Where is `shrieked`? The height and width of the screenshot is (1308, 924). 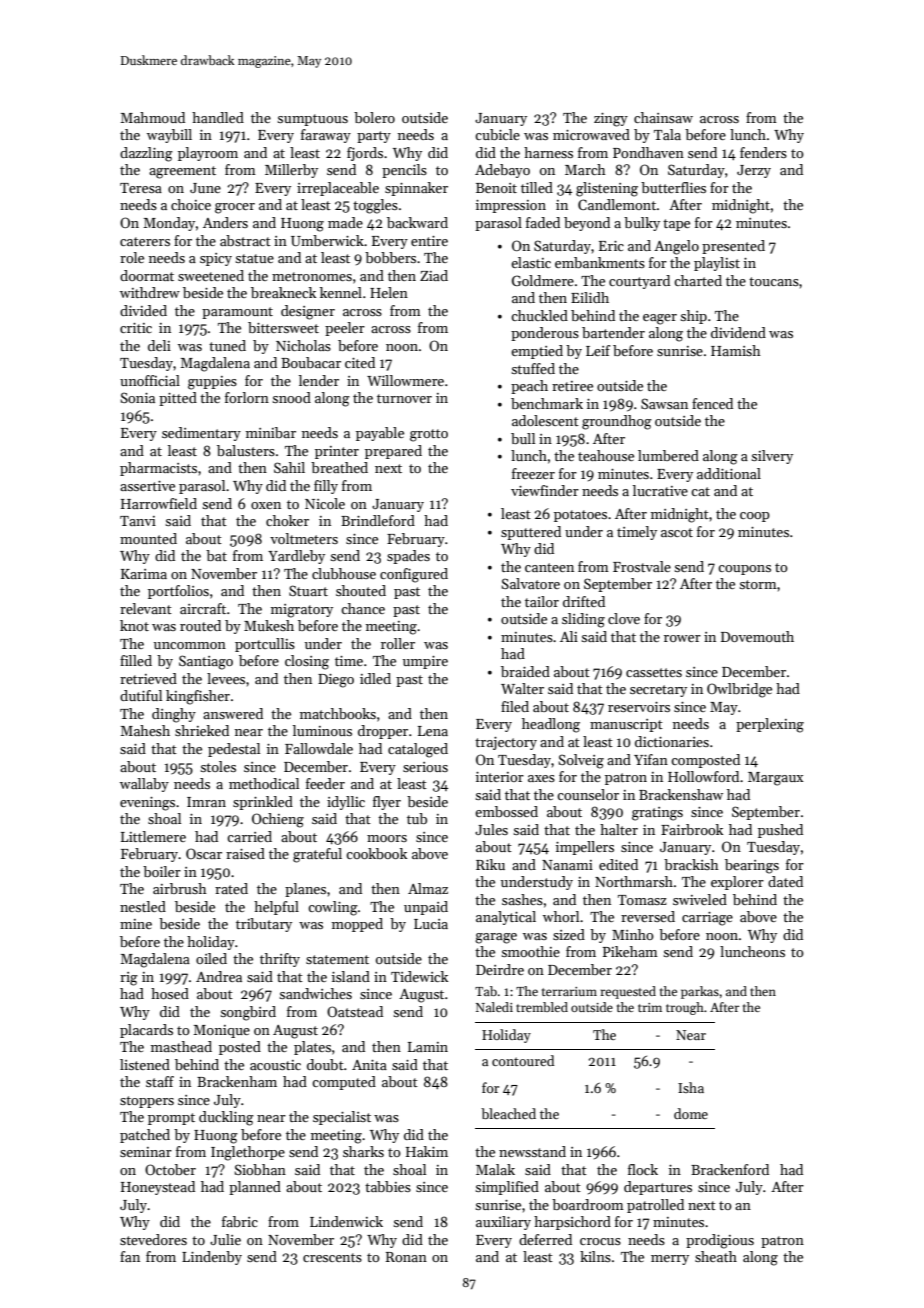 shrieked is located at coordinates (202, 730).
